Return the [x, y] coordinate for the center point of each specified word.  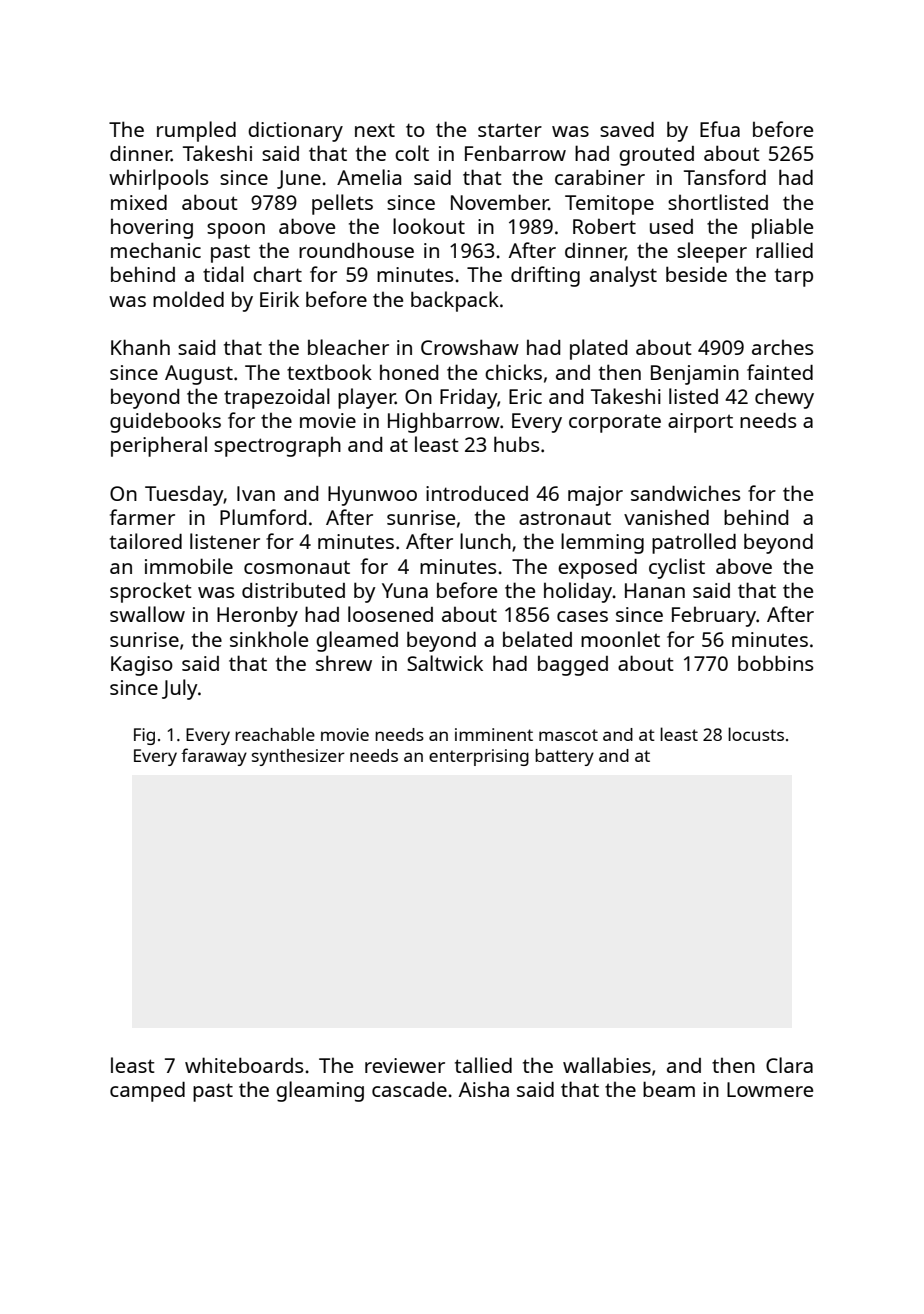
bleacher [348, 347]
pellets [342, 204]
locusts [756, 734]
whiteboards [244, 1065]
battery [564, 757]
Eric [525, 396]
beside [696, 274]
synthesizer [298, 757]
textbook [329, 372]
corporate [615, 423]
